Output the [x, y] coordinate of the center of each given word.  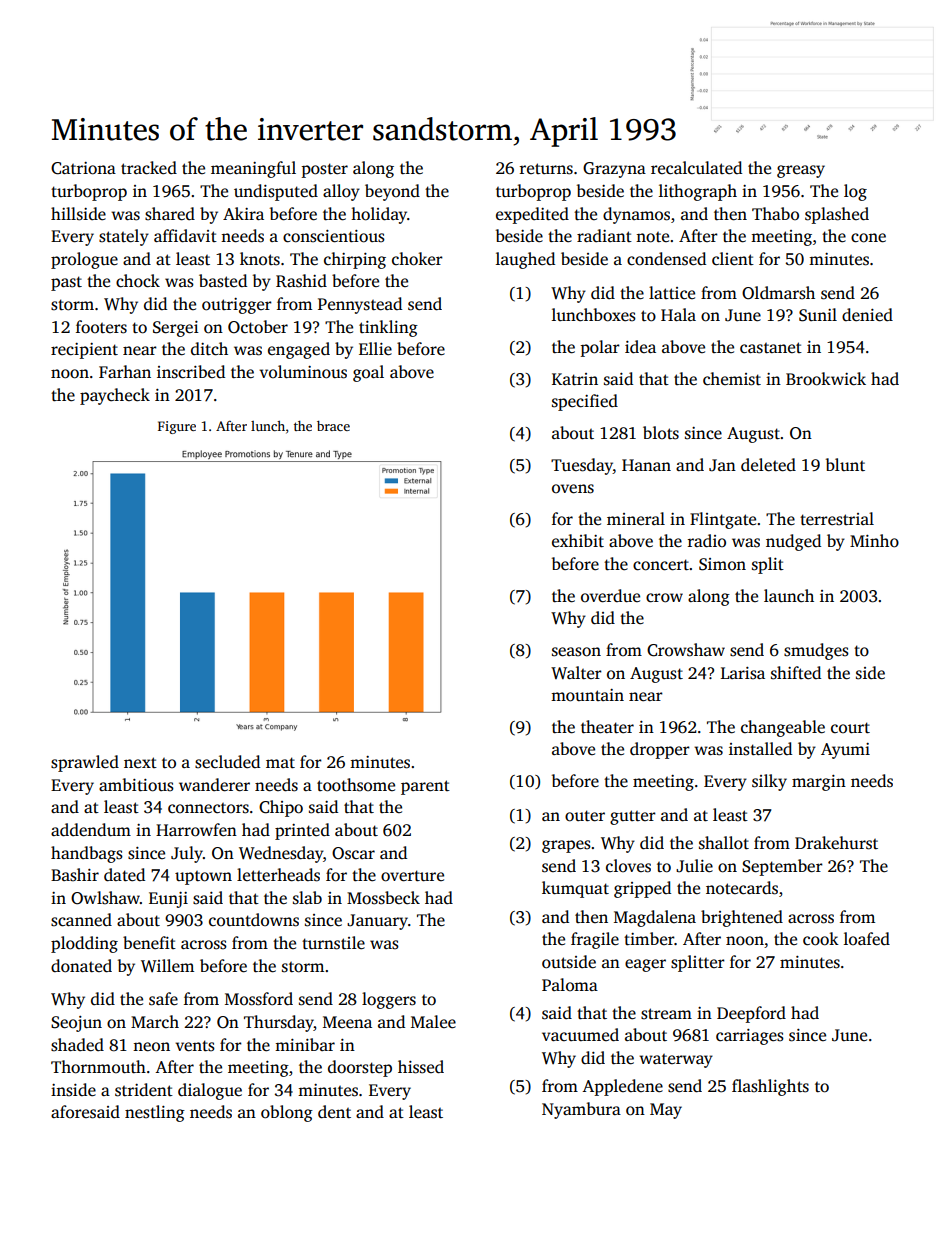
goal [368, 373]
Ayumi [845, 751]
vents [195, 1046]
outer [585, 816]
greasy [801, 171]
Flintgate [723, 520]
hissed [421, 1067]
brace [333, 426]
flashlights [770, 1087]
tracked [149, 168]
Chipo [281, 808]
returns [546, 169]
